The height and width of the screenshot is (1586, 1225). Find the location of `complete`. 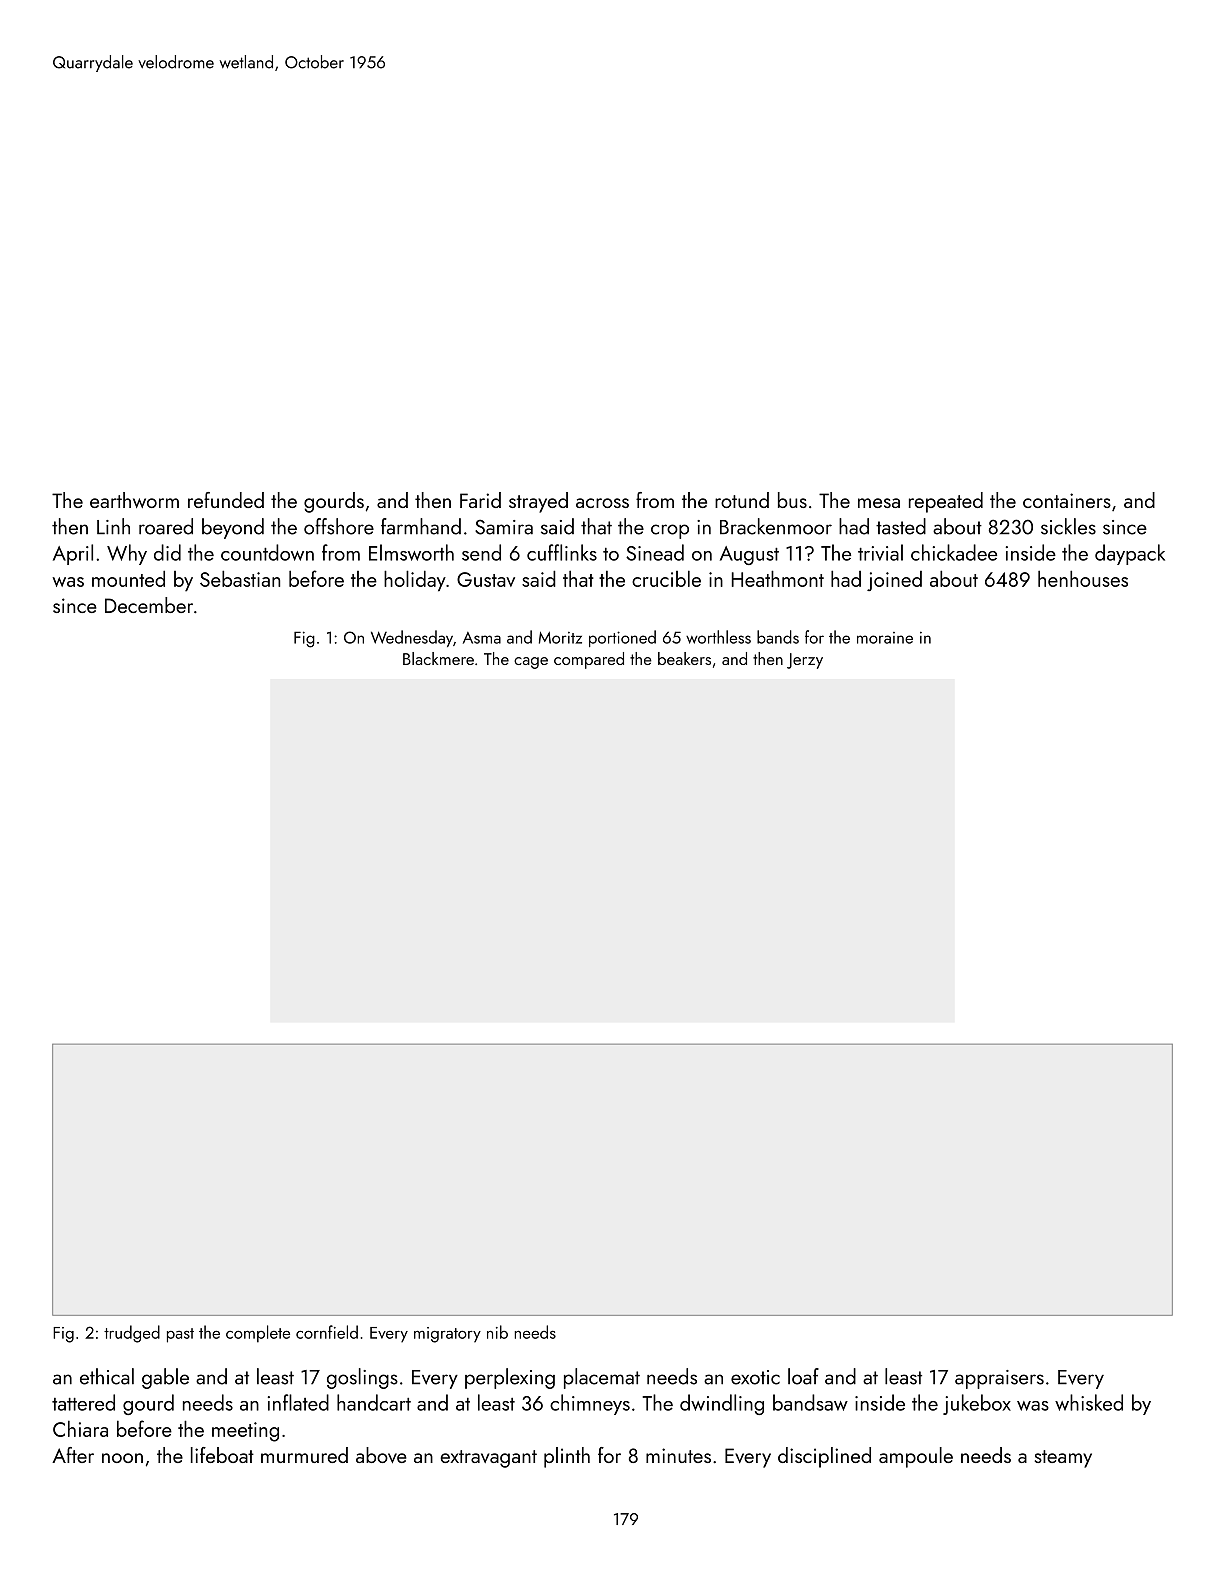

complete is located at coordinates (258, 1334).
